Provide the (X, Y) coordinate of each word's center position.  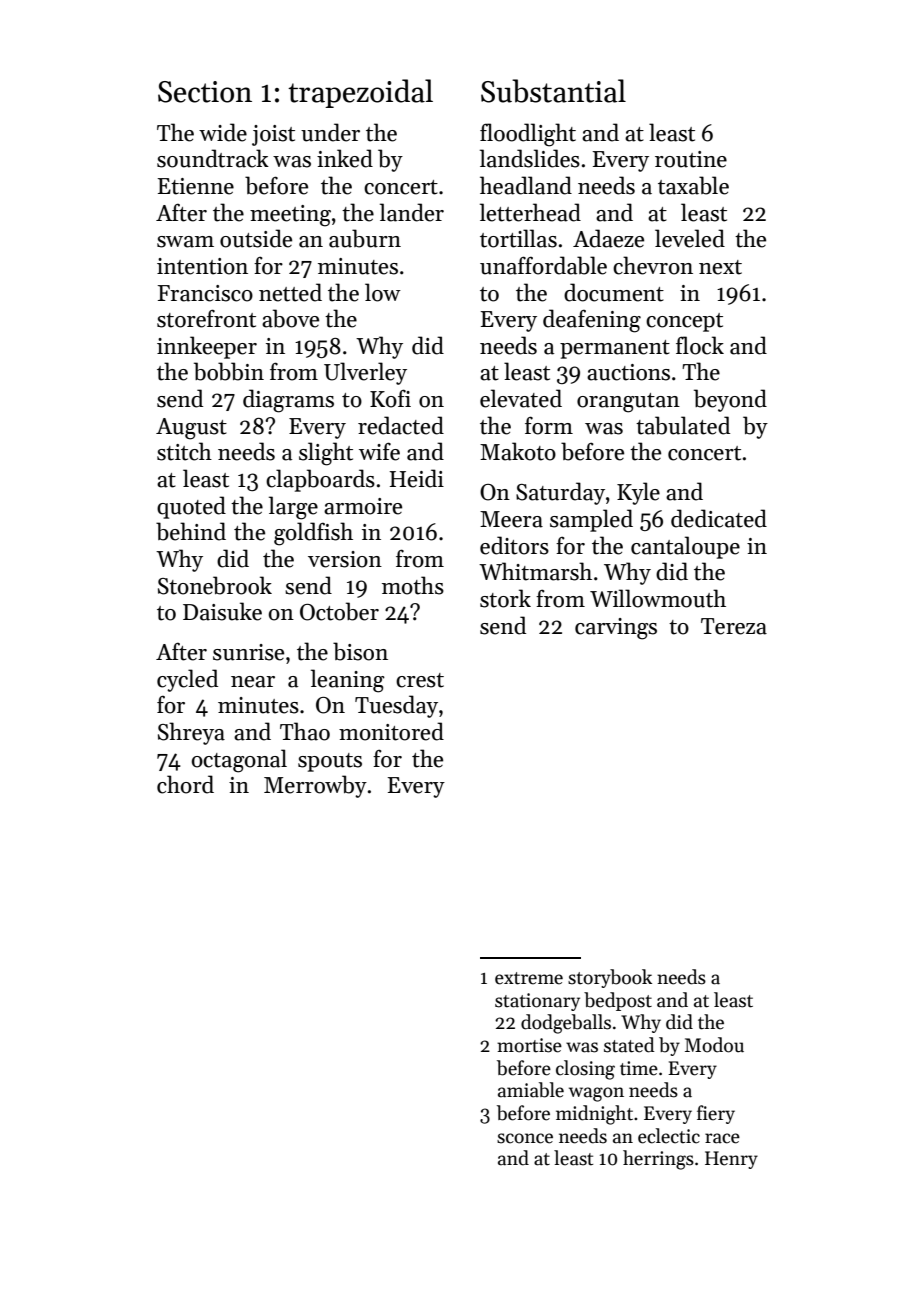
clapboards (320, 480)
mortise (529, 1045)
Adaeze (608, 238)
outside (256, 238)
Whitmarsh (535, 571)
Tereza (734, 626)
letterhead (530, 212)
